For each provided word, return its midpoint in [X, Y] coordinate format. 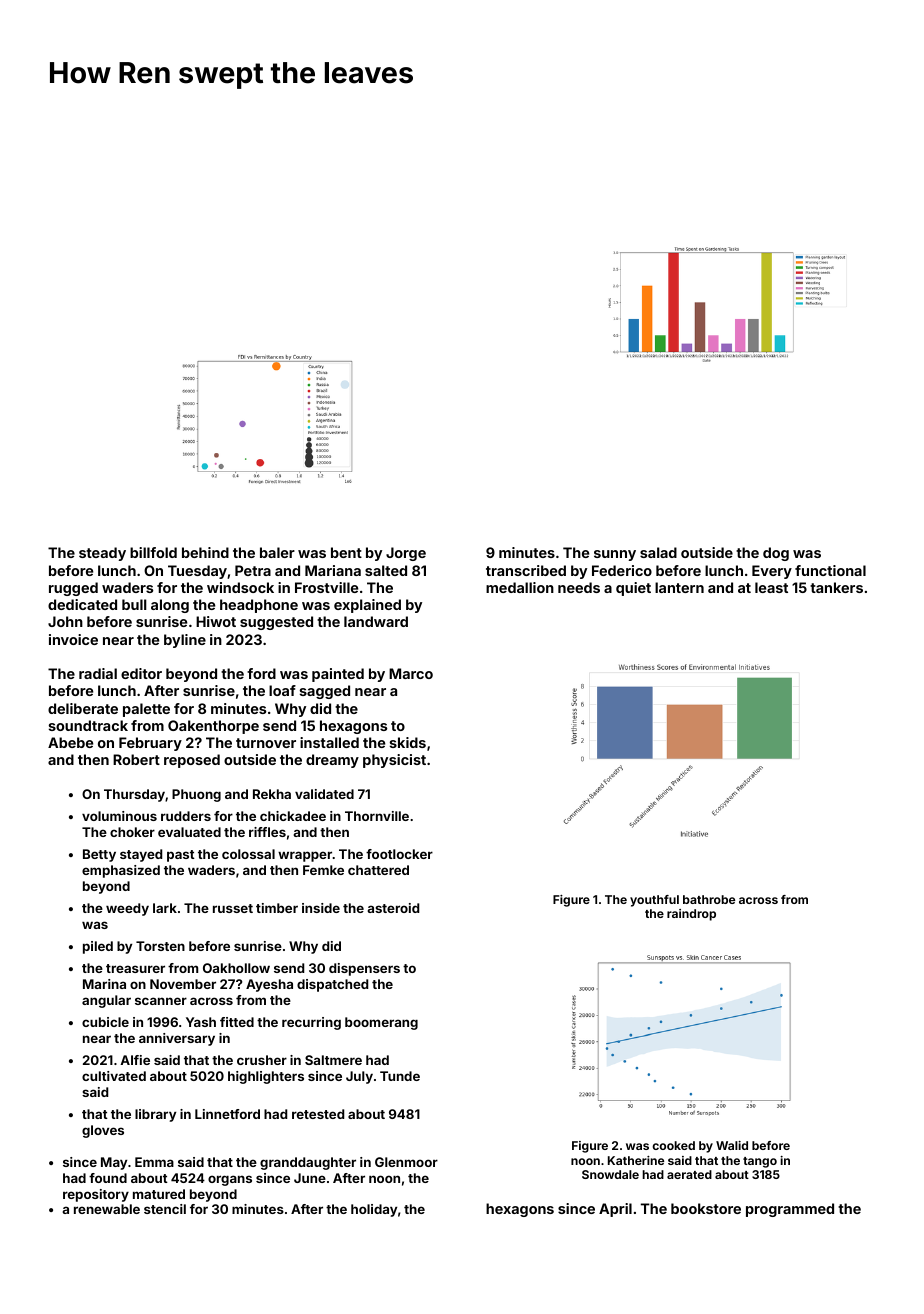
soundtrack [88, 725]
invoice [73, 639]
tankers [836, 587]
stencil [165, 1209]
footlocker [399, 854]
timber [277, 908]
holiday [374, 1210]
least [771, 587]
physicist [394, 761]
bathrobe [709, 899]
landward [376, 621]
